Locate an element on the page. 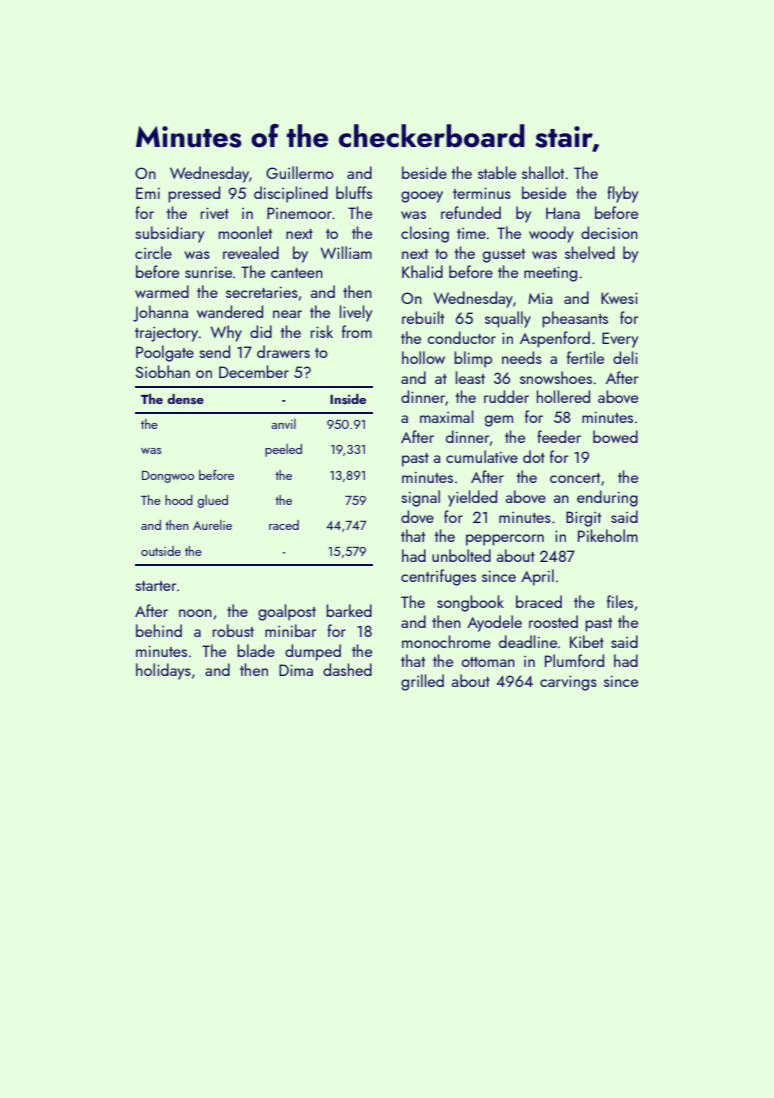 The width and height of the page is (774, 1098). pressed is located at coordinates (194, 194).
